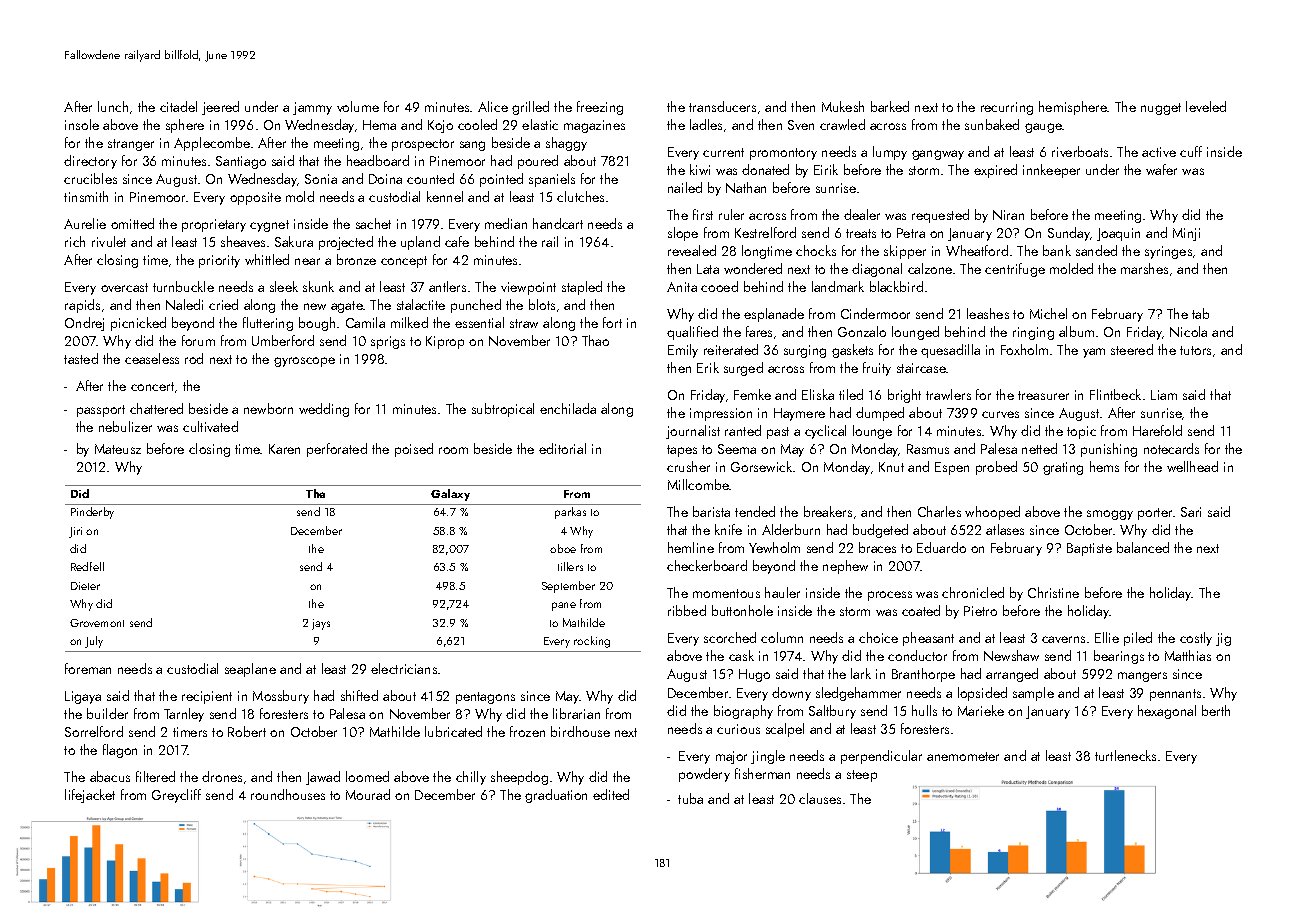  I want to click on volume, so click(358, 106).
